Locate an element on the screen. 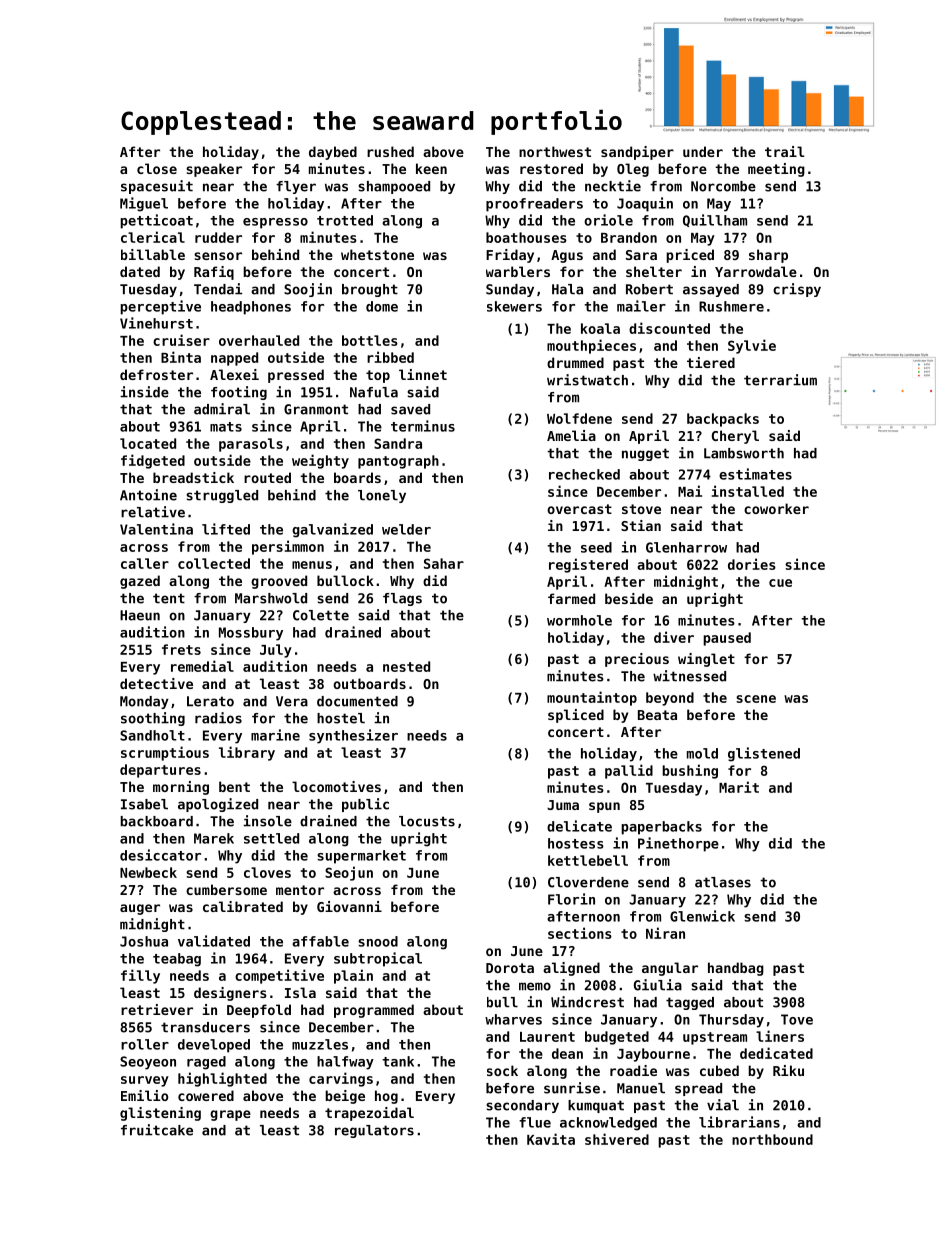 The image size is (952, 1233). sharp is located at coordinates (768, 256).
